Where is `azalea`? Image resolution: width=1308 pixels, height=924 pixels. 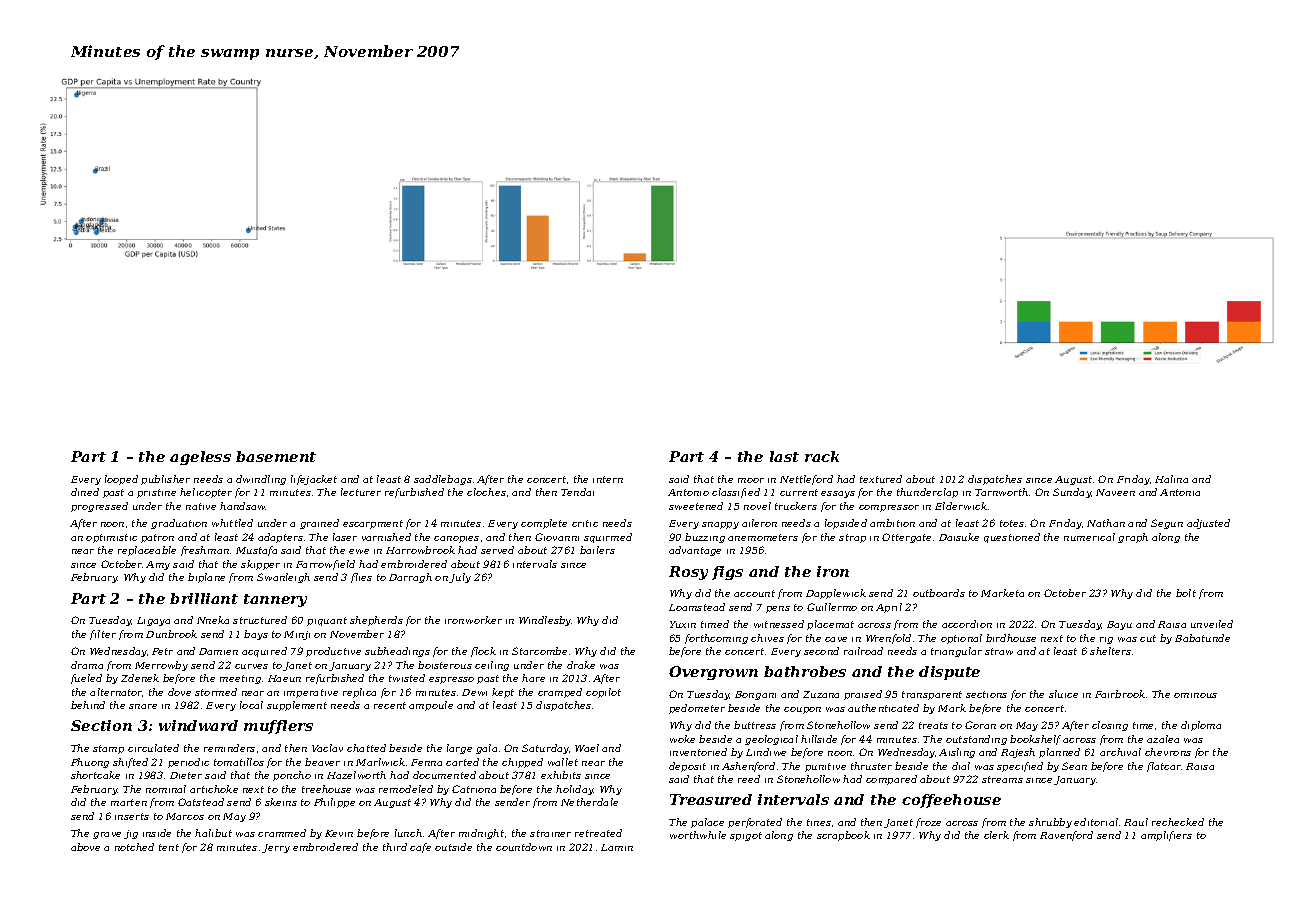
azalea is located at coordinates (1163, 739).
